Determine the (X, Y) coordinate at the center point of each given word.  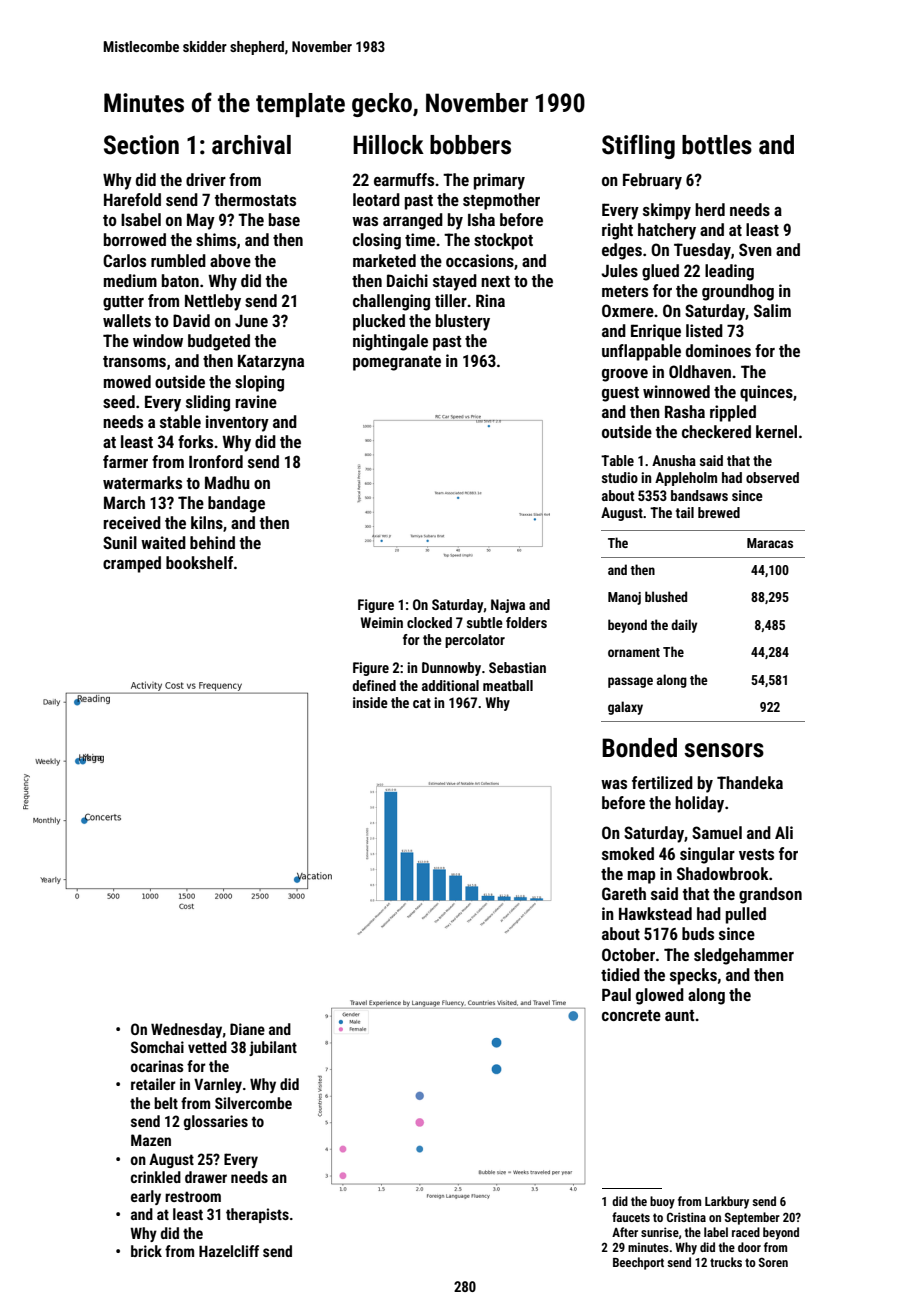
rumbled (178, 260)
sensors (724, 750)
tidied (620, 974)
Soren (773, 1262)
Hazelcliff (229, 1251)
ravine (256, 401)
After (625, 1232)
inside (370, 702)
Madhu (227, 482)
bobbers (470, 145)
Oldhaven (700, 371)
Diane (247, 1029)
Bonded (639, 748)
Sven (755, 249)
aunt (679, 1015)
